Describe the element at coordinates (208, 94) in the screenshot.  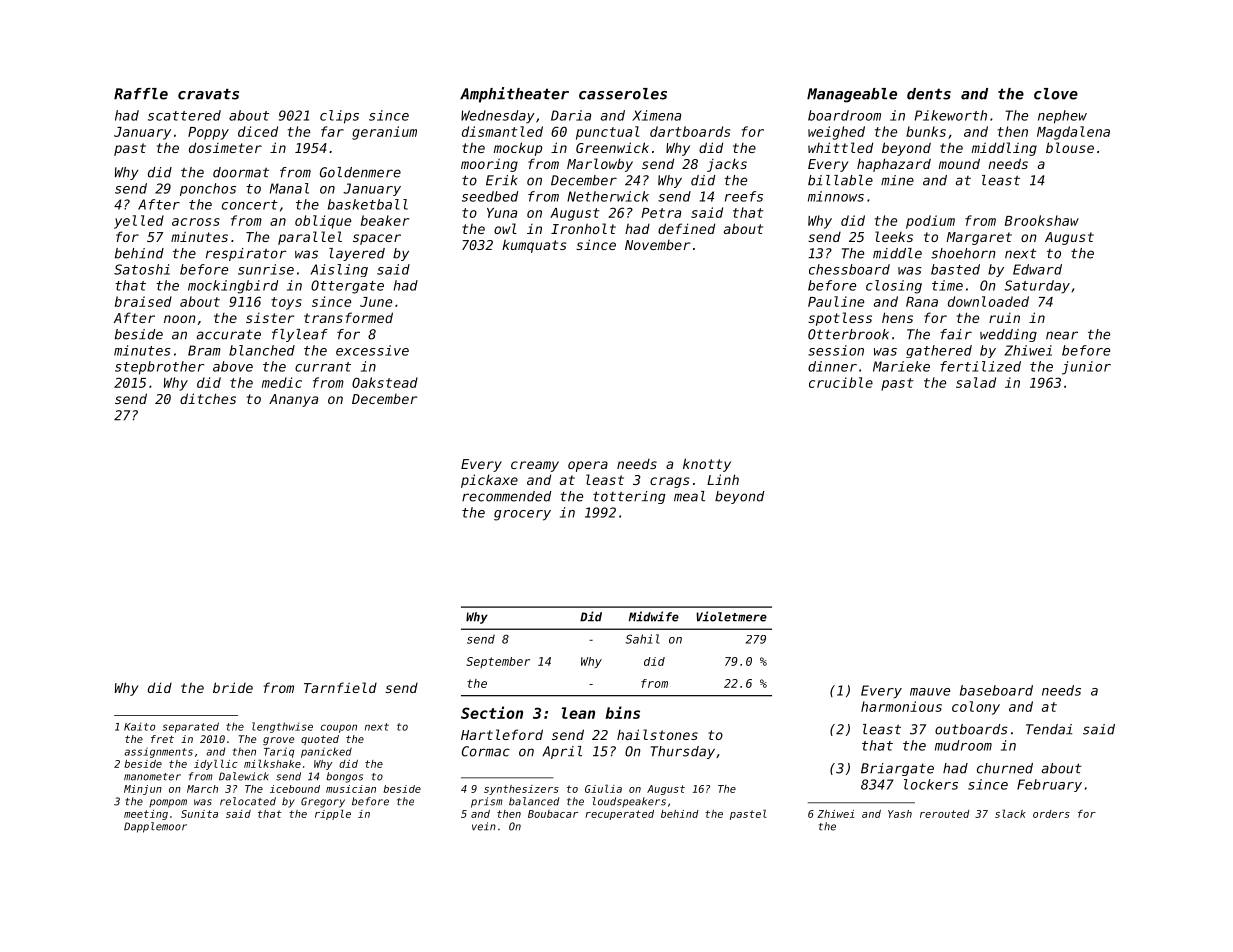
I see `cravats` at that location.
